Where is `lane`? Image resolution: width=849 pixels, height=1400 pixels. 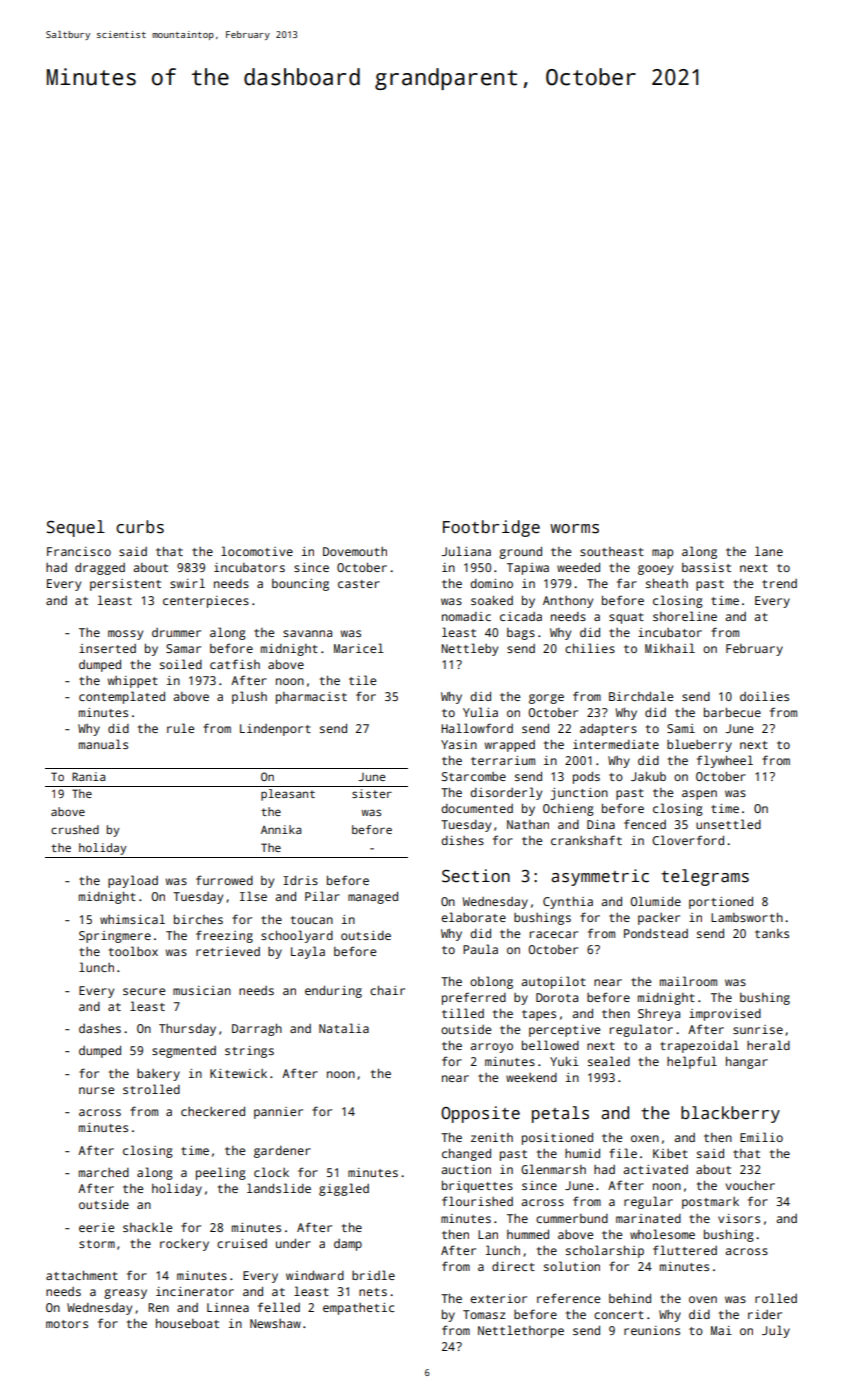 lane is located at coordinates (769, 551).
